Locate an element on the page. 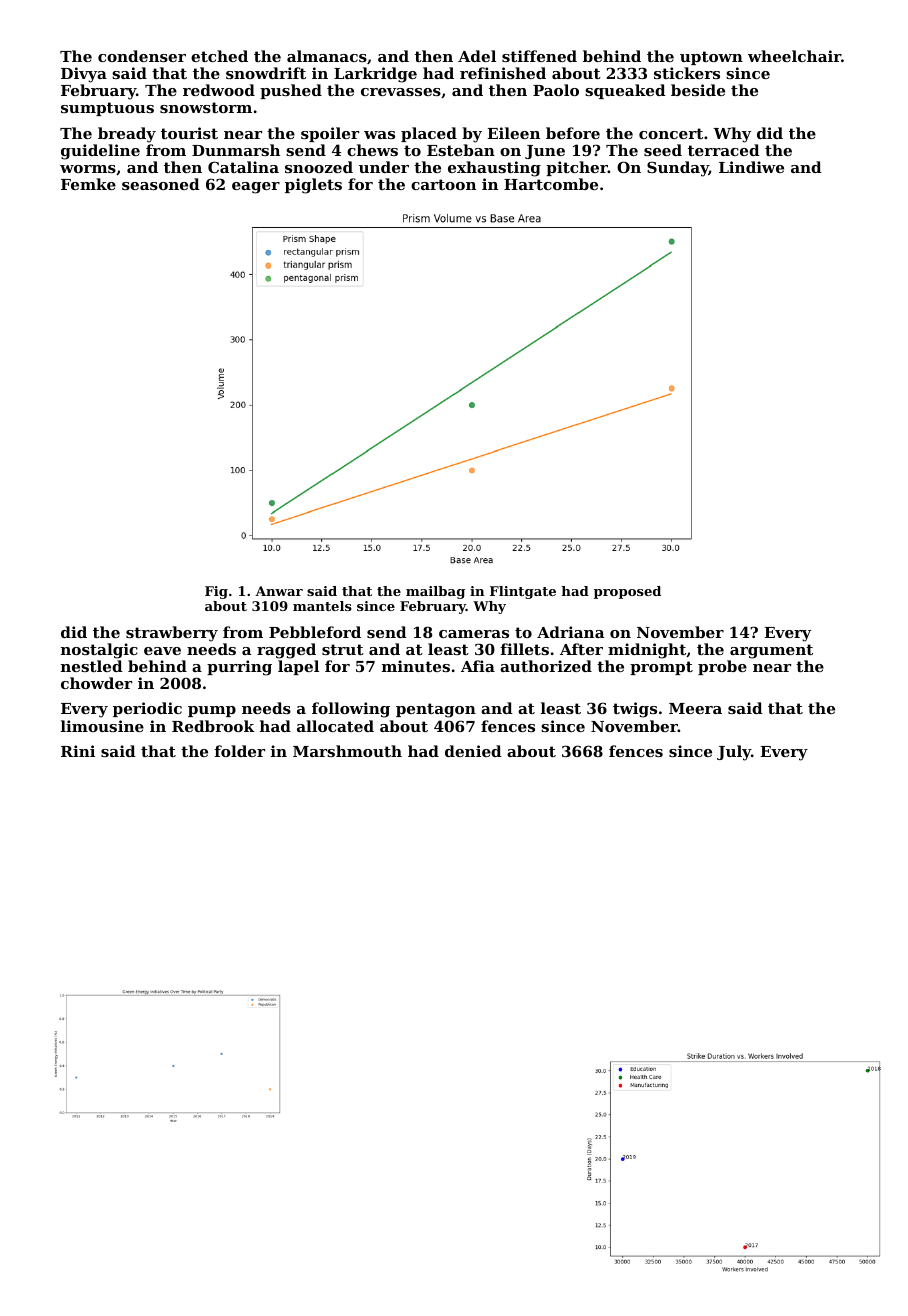 The width and height of the page is (908, 1316). Lindiwe is located at coordinates (751, 167).
